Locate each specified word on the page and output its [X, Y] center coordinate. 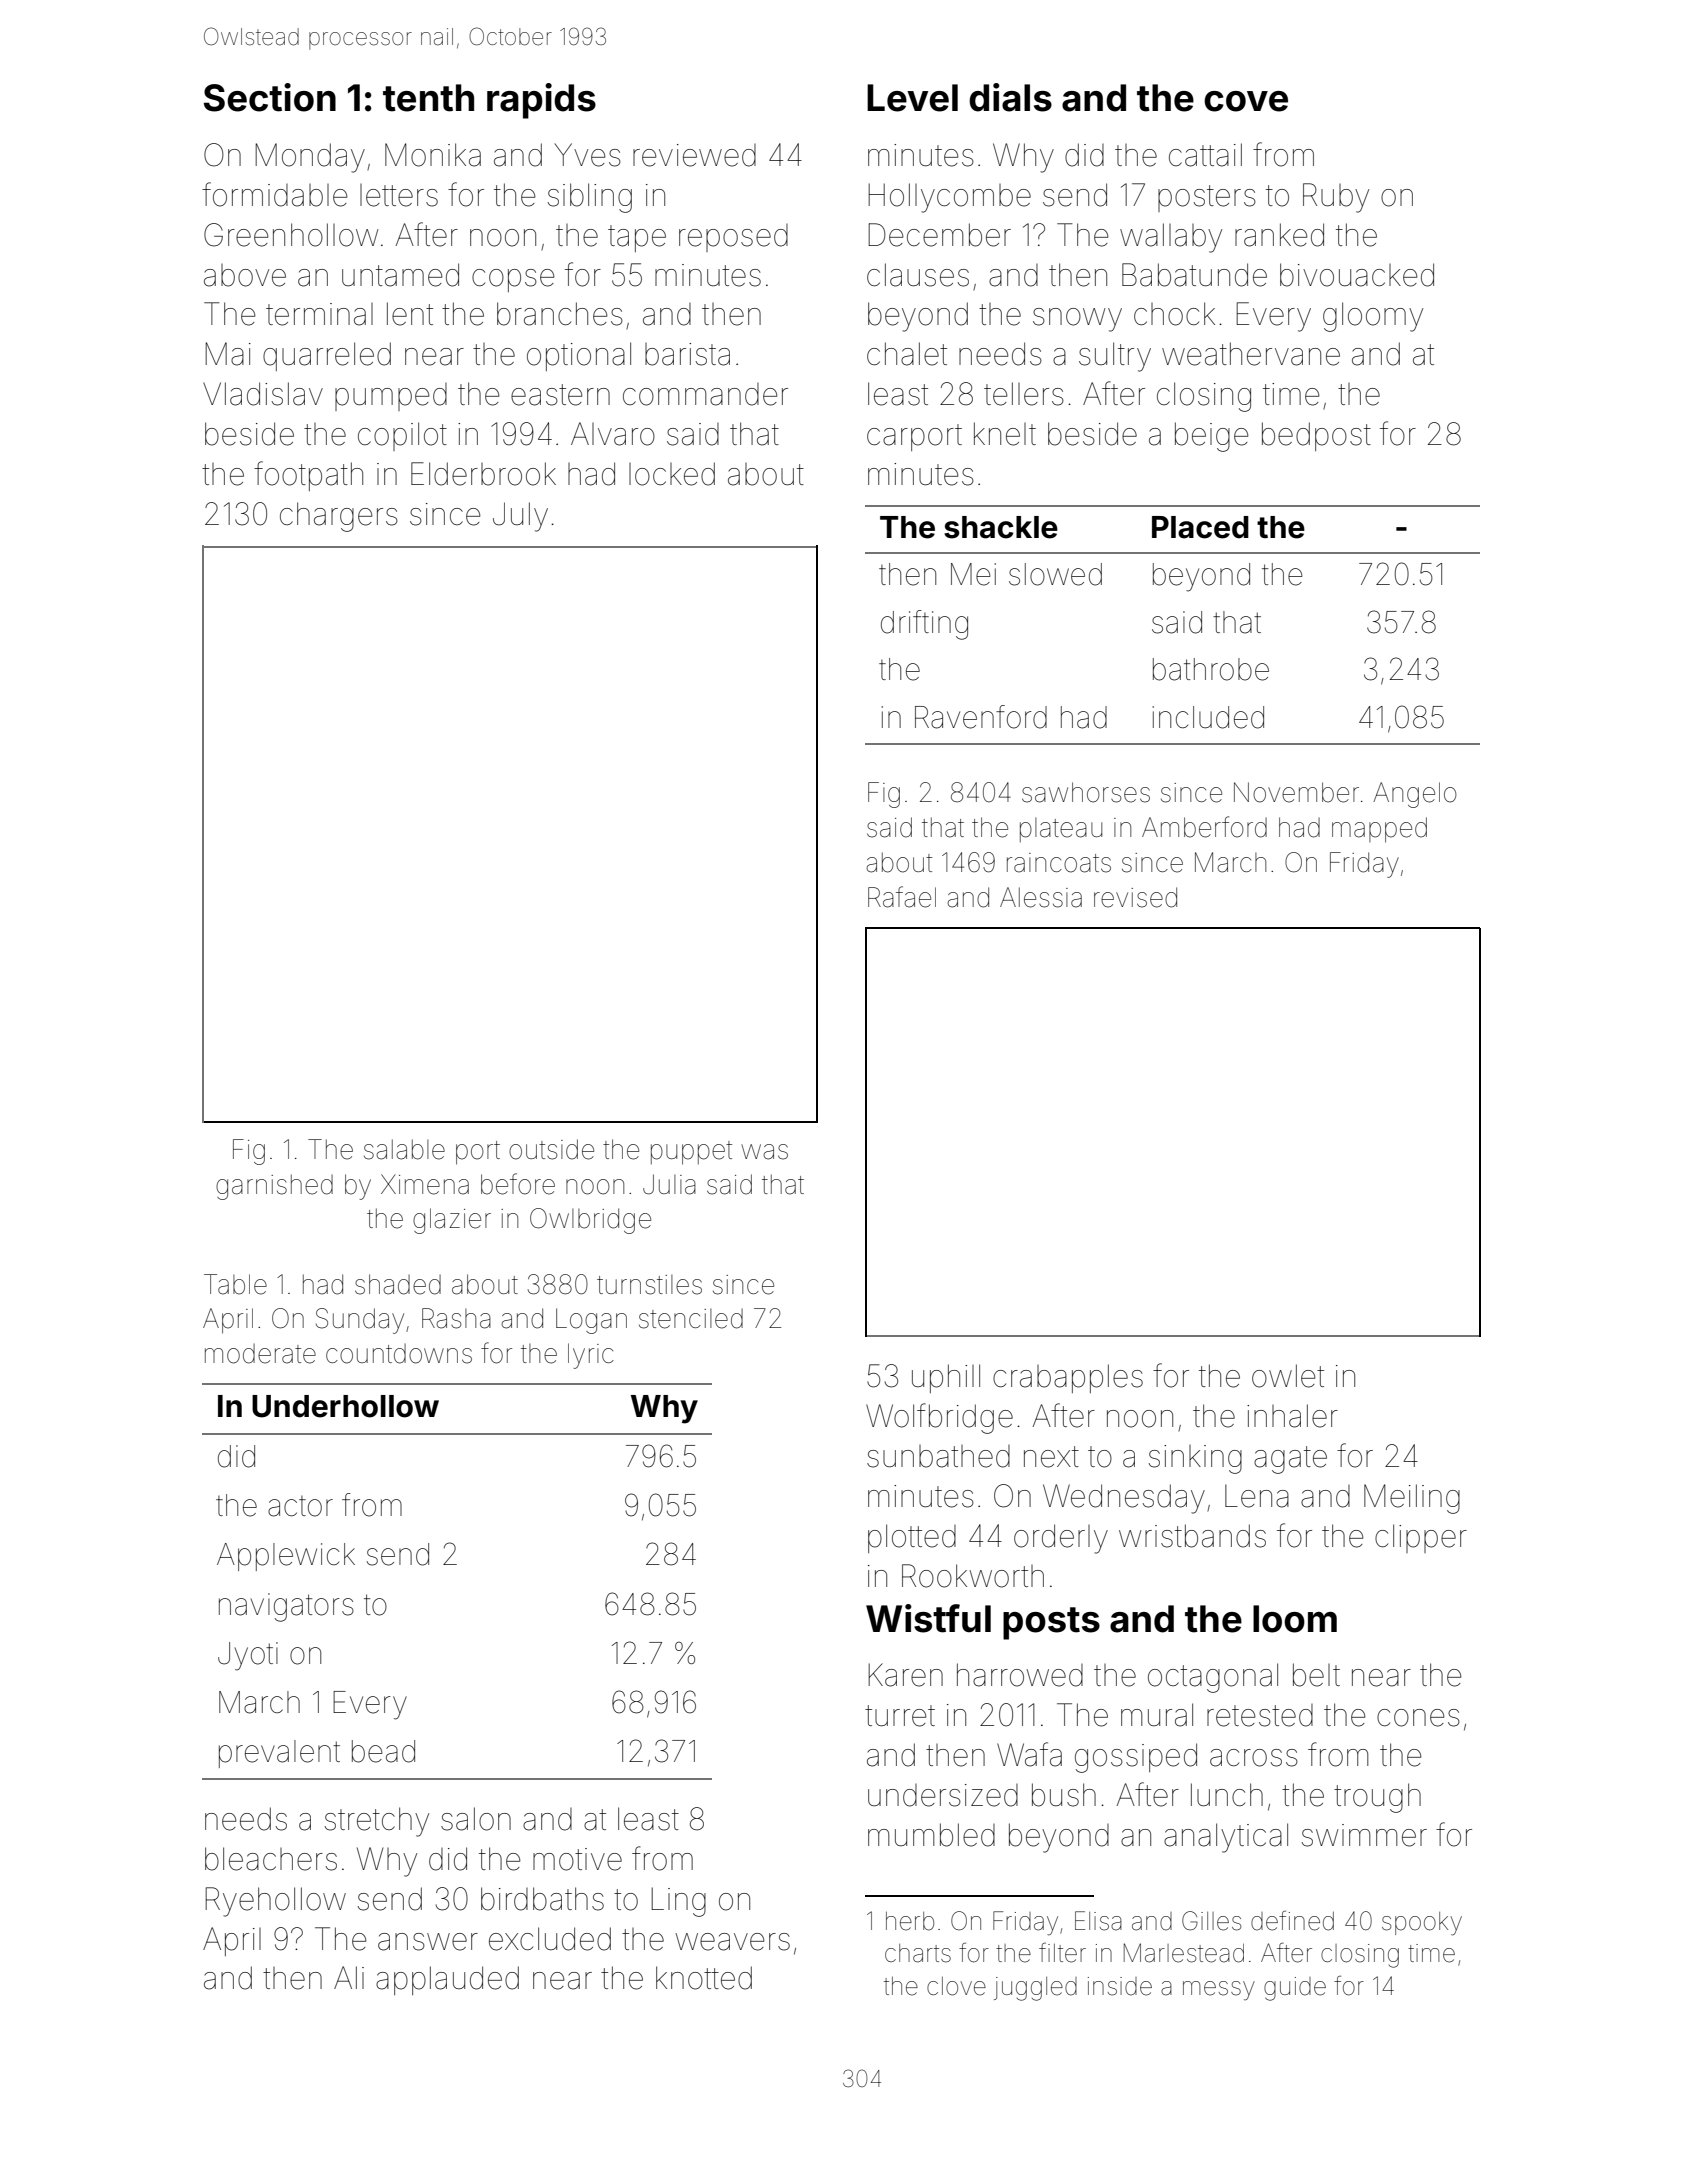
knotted [704, 1978]
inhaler [1292, 1416]
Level [912, 98]
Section [270, 97]
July [520, 517]
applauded [447, 1980]
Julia [669, 1184]
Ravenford [981, 717]
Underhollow [345, 1406]
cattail [1205, 155]
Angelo [1415, 795]
